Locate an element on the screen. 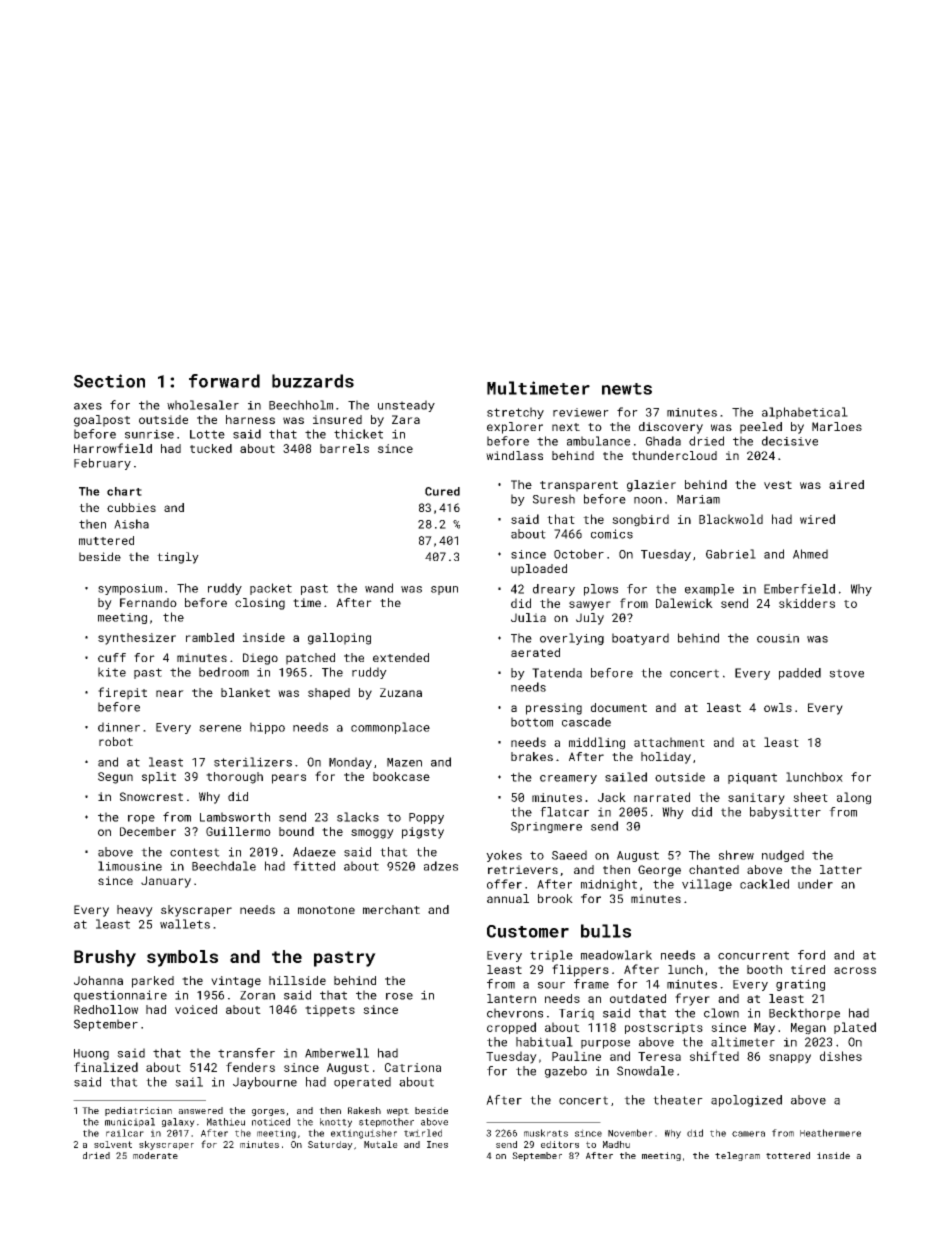 This screenshot has height=1233, width=952. stretchy is located at coordinates (515, 413).
